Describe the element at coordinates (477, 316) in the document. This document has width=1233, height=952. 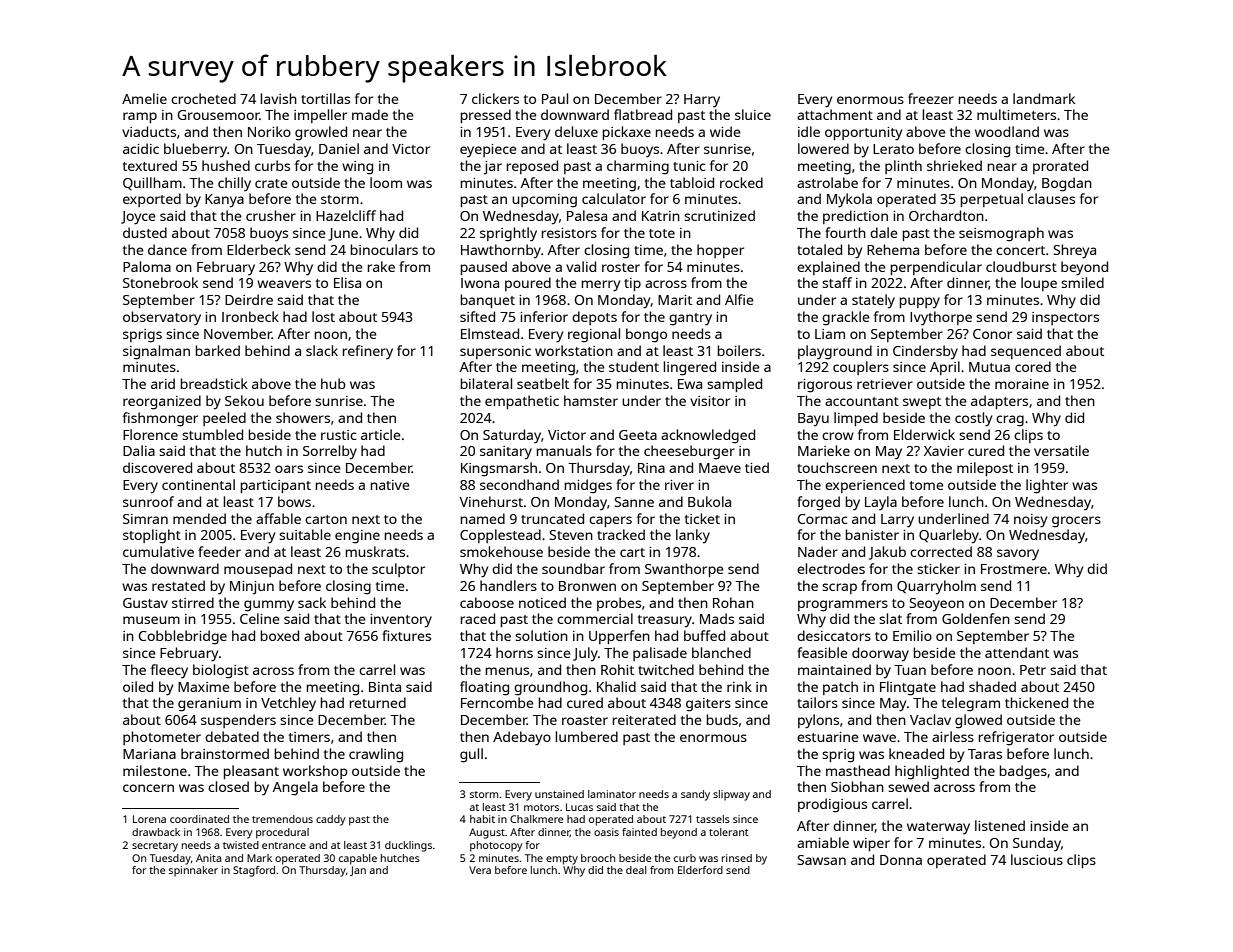
I see `sifted` at that location.
